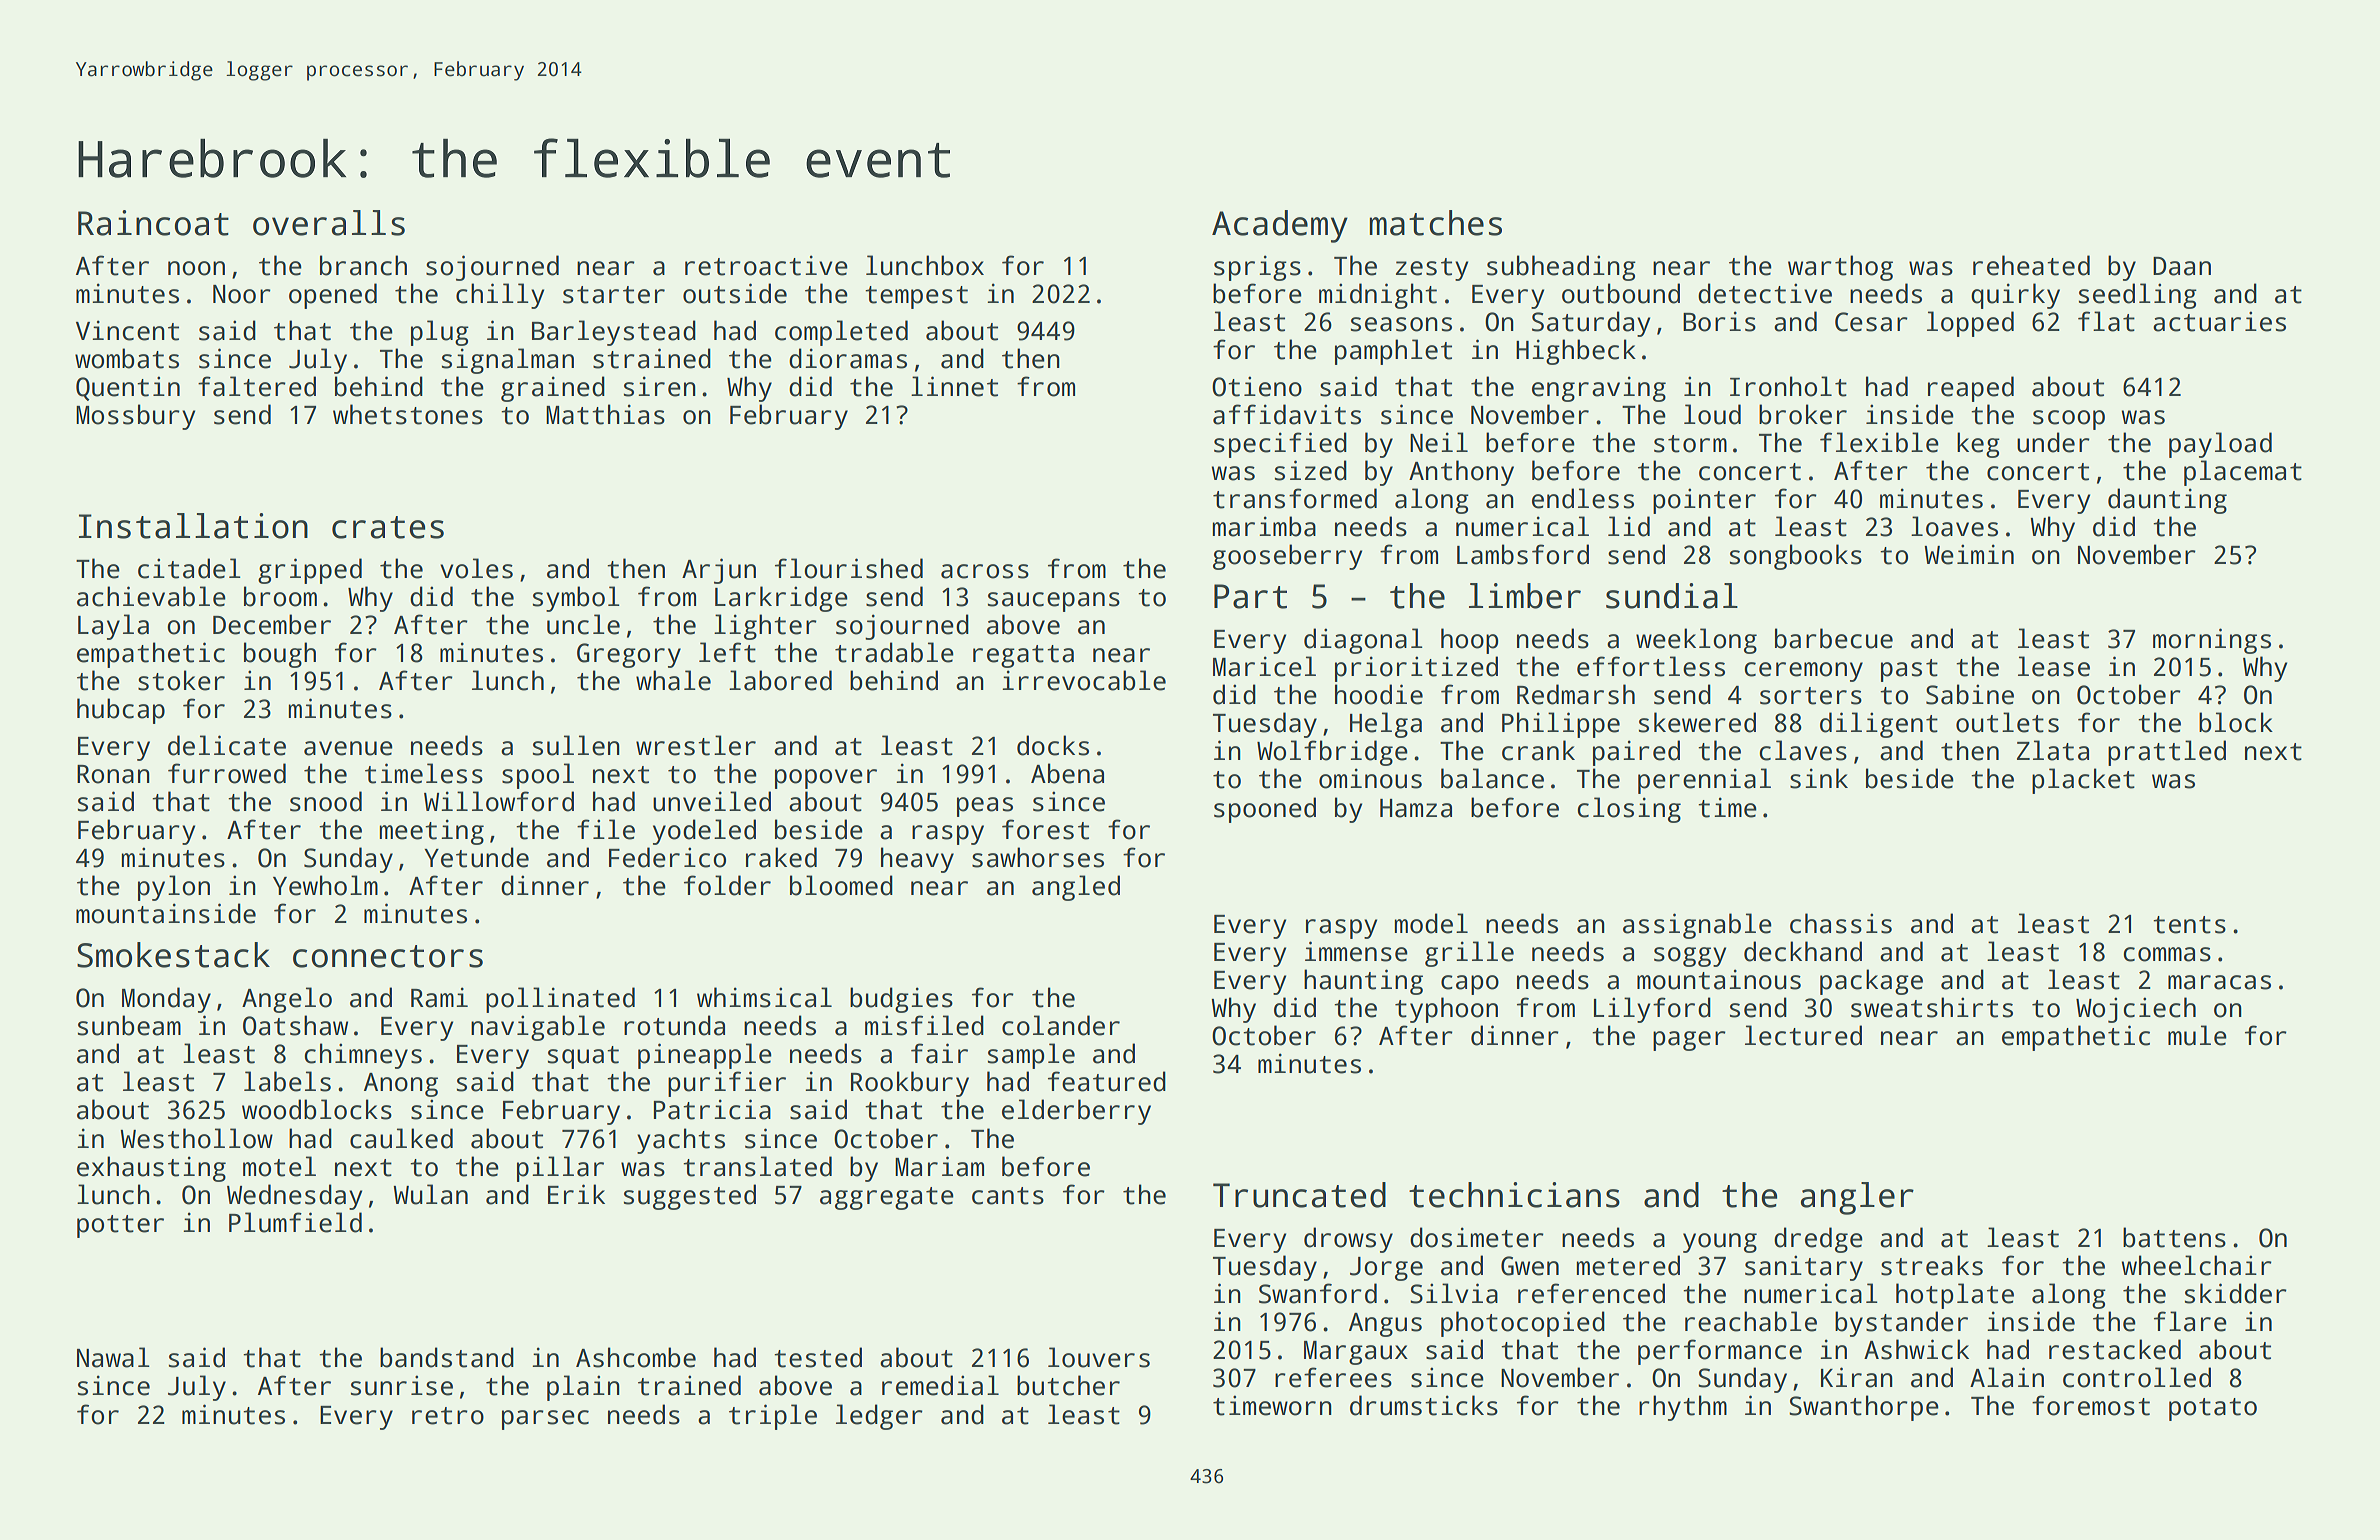 This document has width=2380, height=1540. I want to click on stoker, so click(181, 680).
